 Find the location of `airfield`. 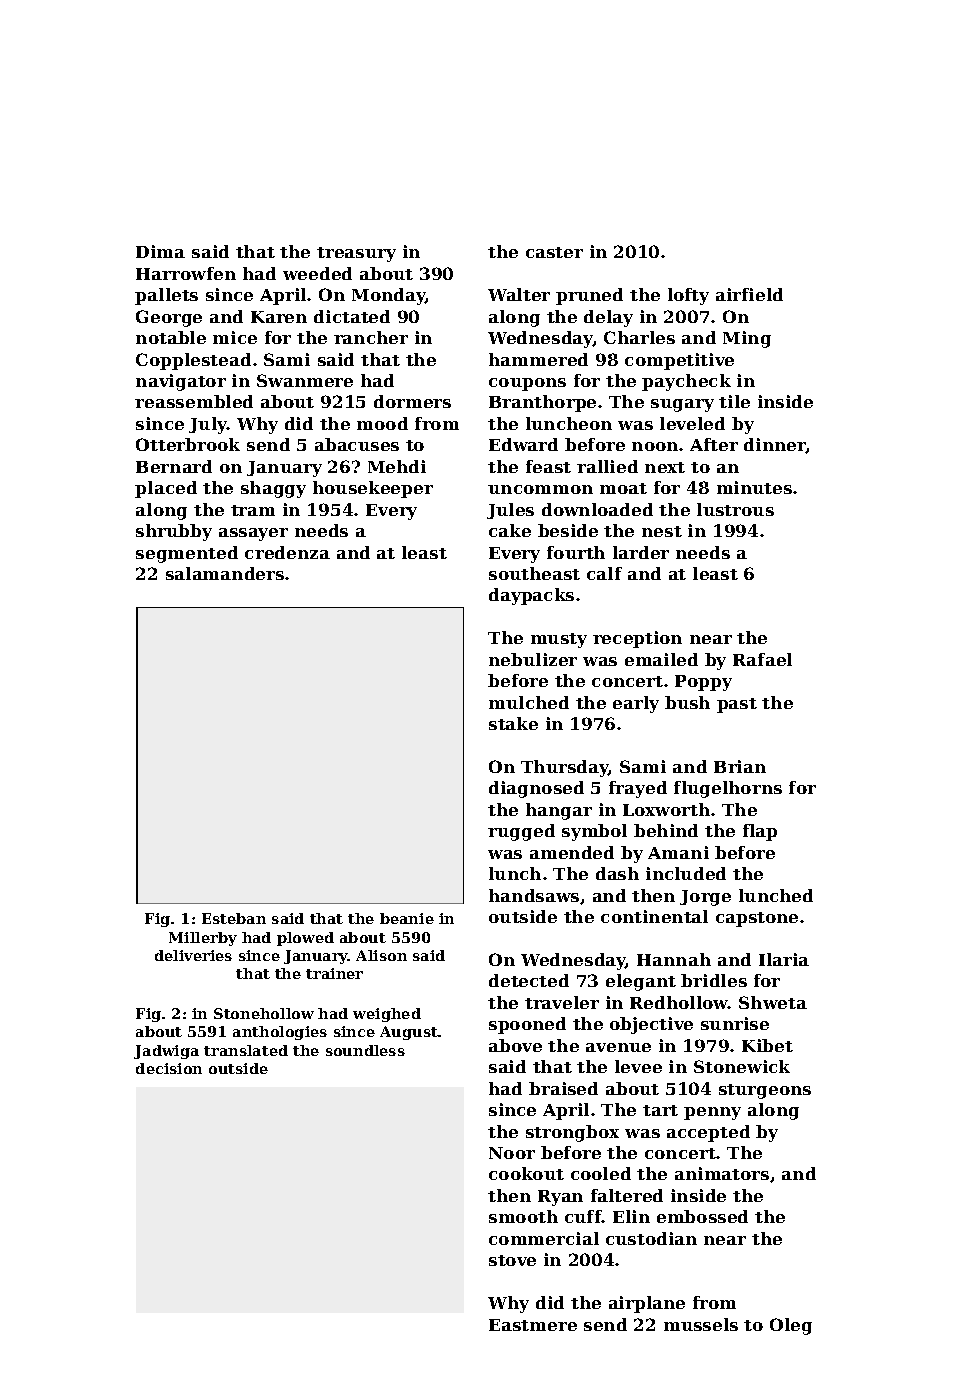

airfield is located at coordinates (749, 294).
